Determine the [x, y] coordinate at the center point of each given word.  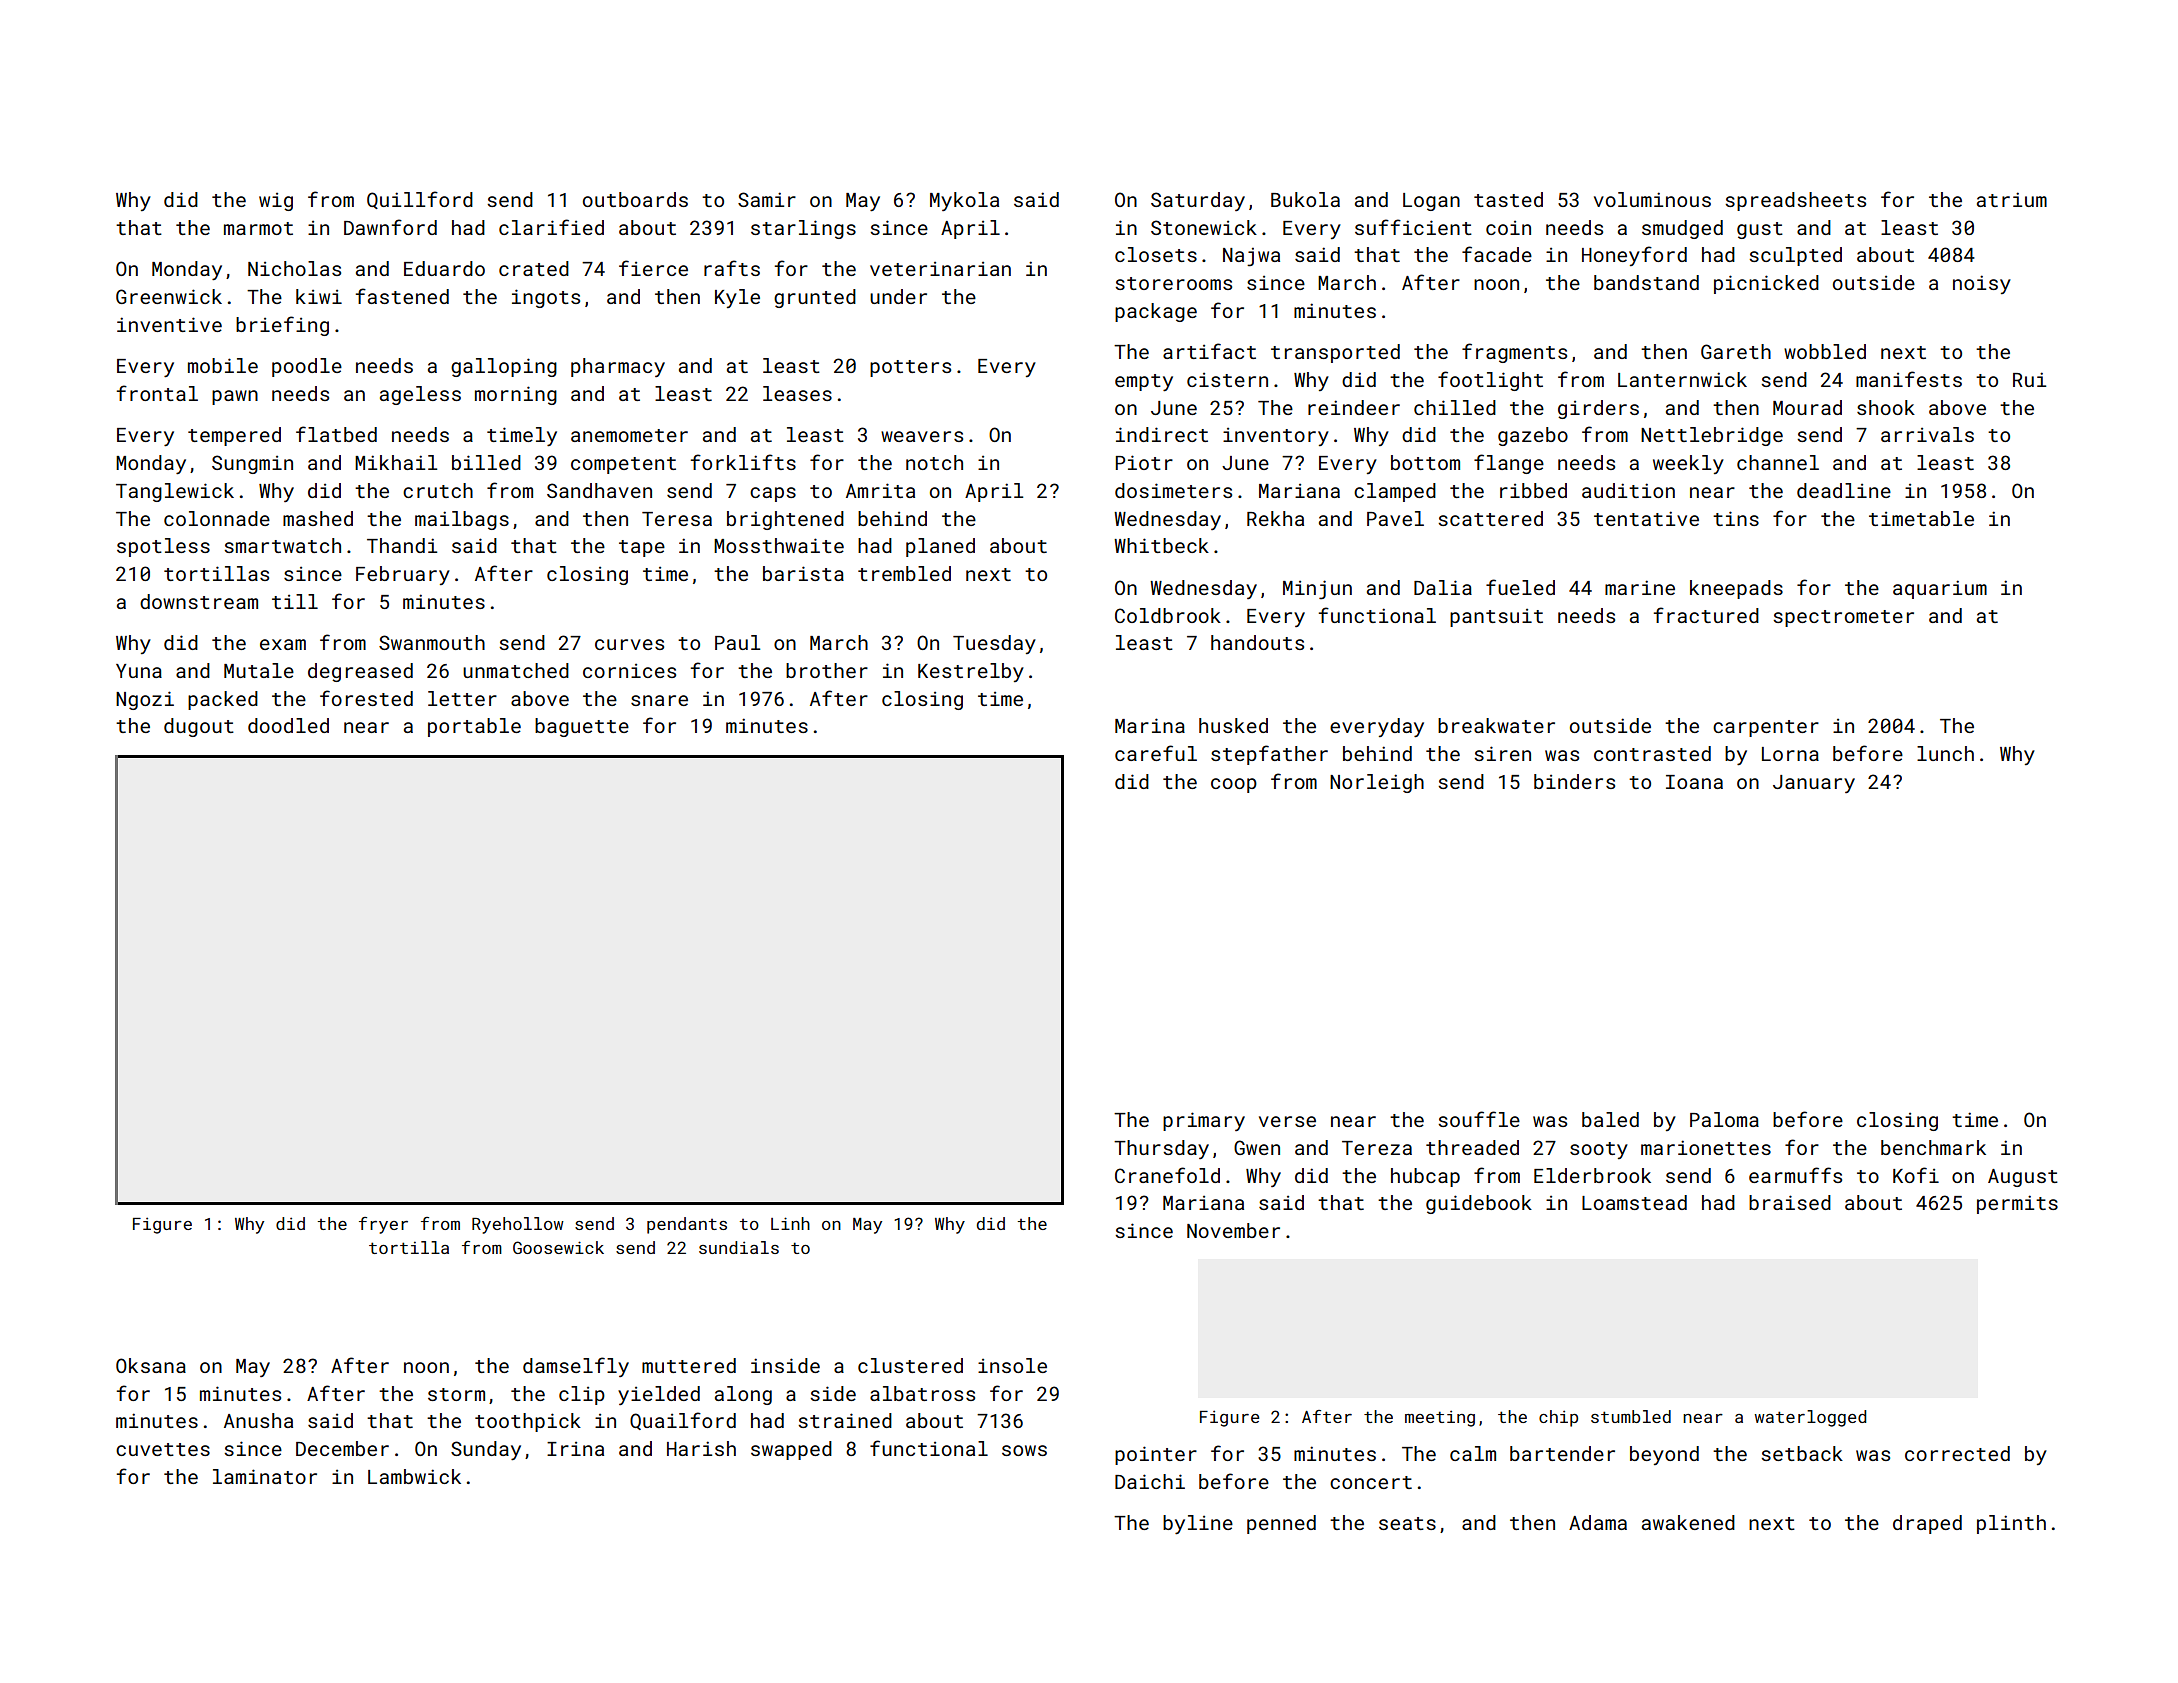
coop [1234, 785]
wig [276, 202]
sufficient [1413, 227]
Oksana [151, 1365]
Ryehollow [518, 1225]
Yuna [139, 671]
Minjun [1317, 590]
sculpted [1795, 256]
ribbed [1533, 490]
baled [1610, 1119]
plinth [2011, 1524]
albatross [922, 1393]
